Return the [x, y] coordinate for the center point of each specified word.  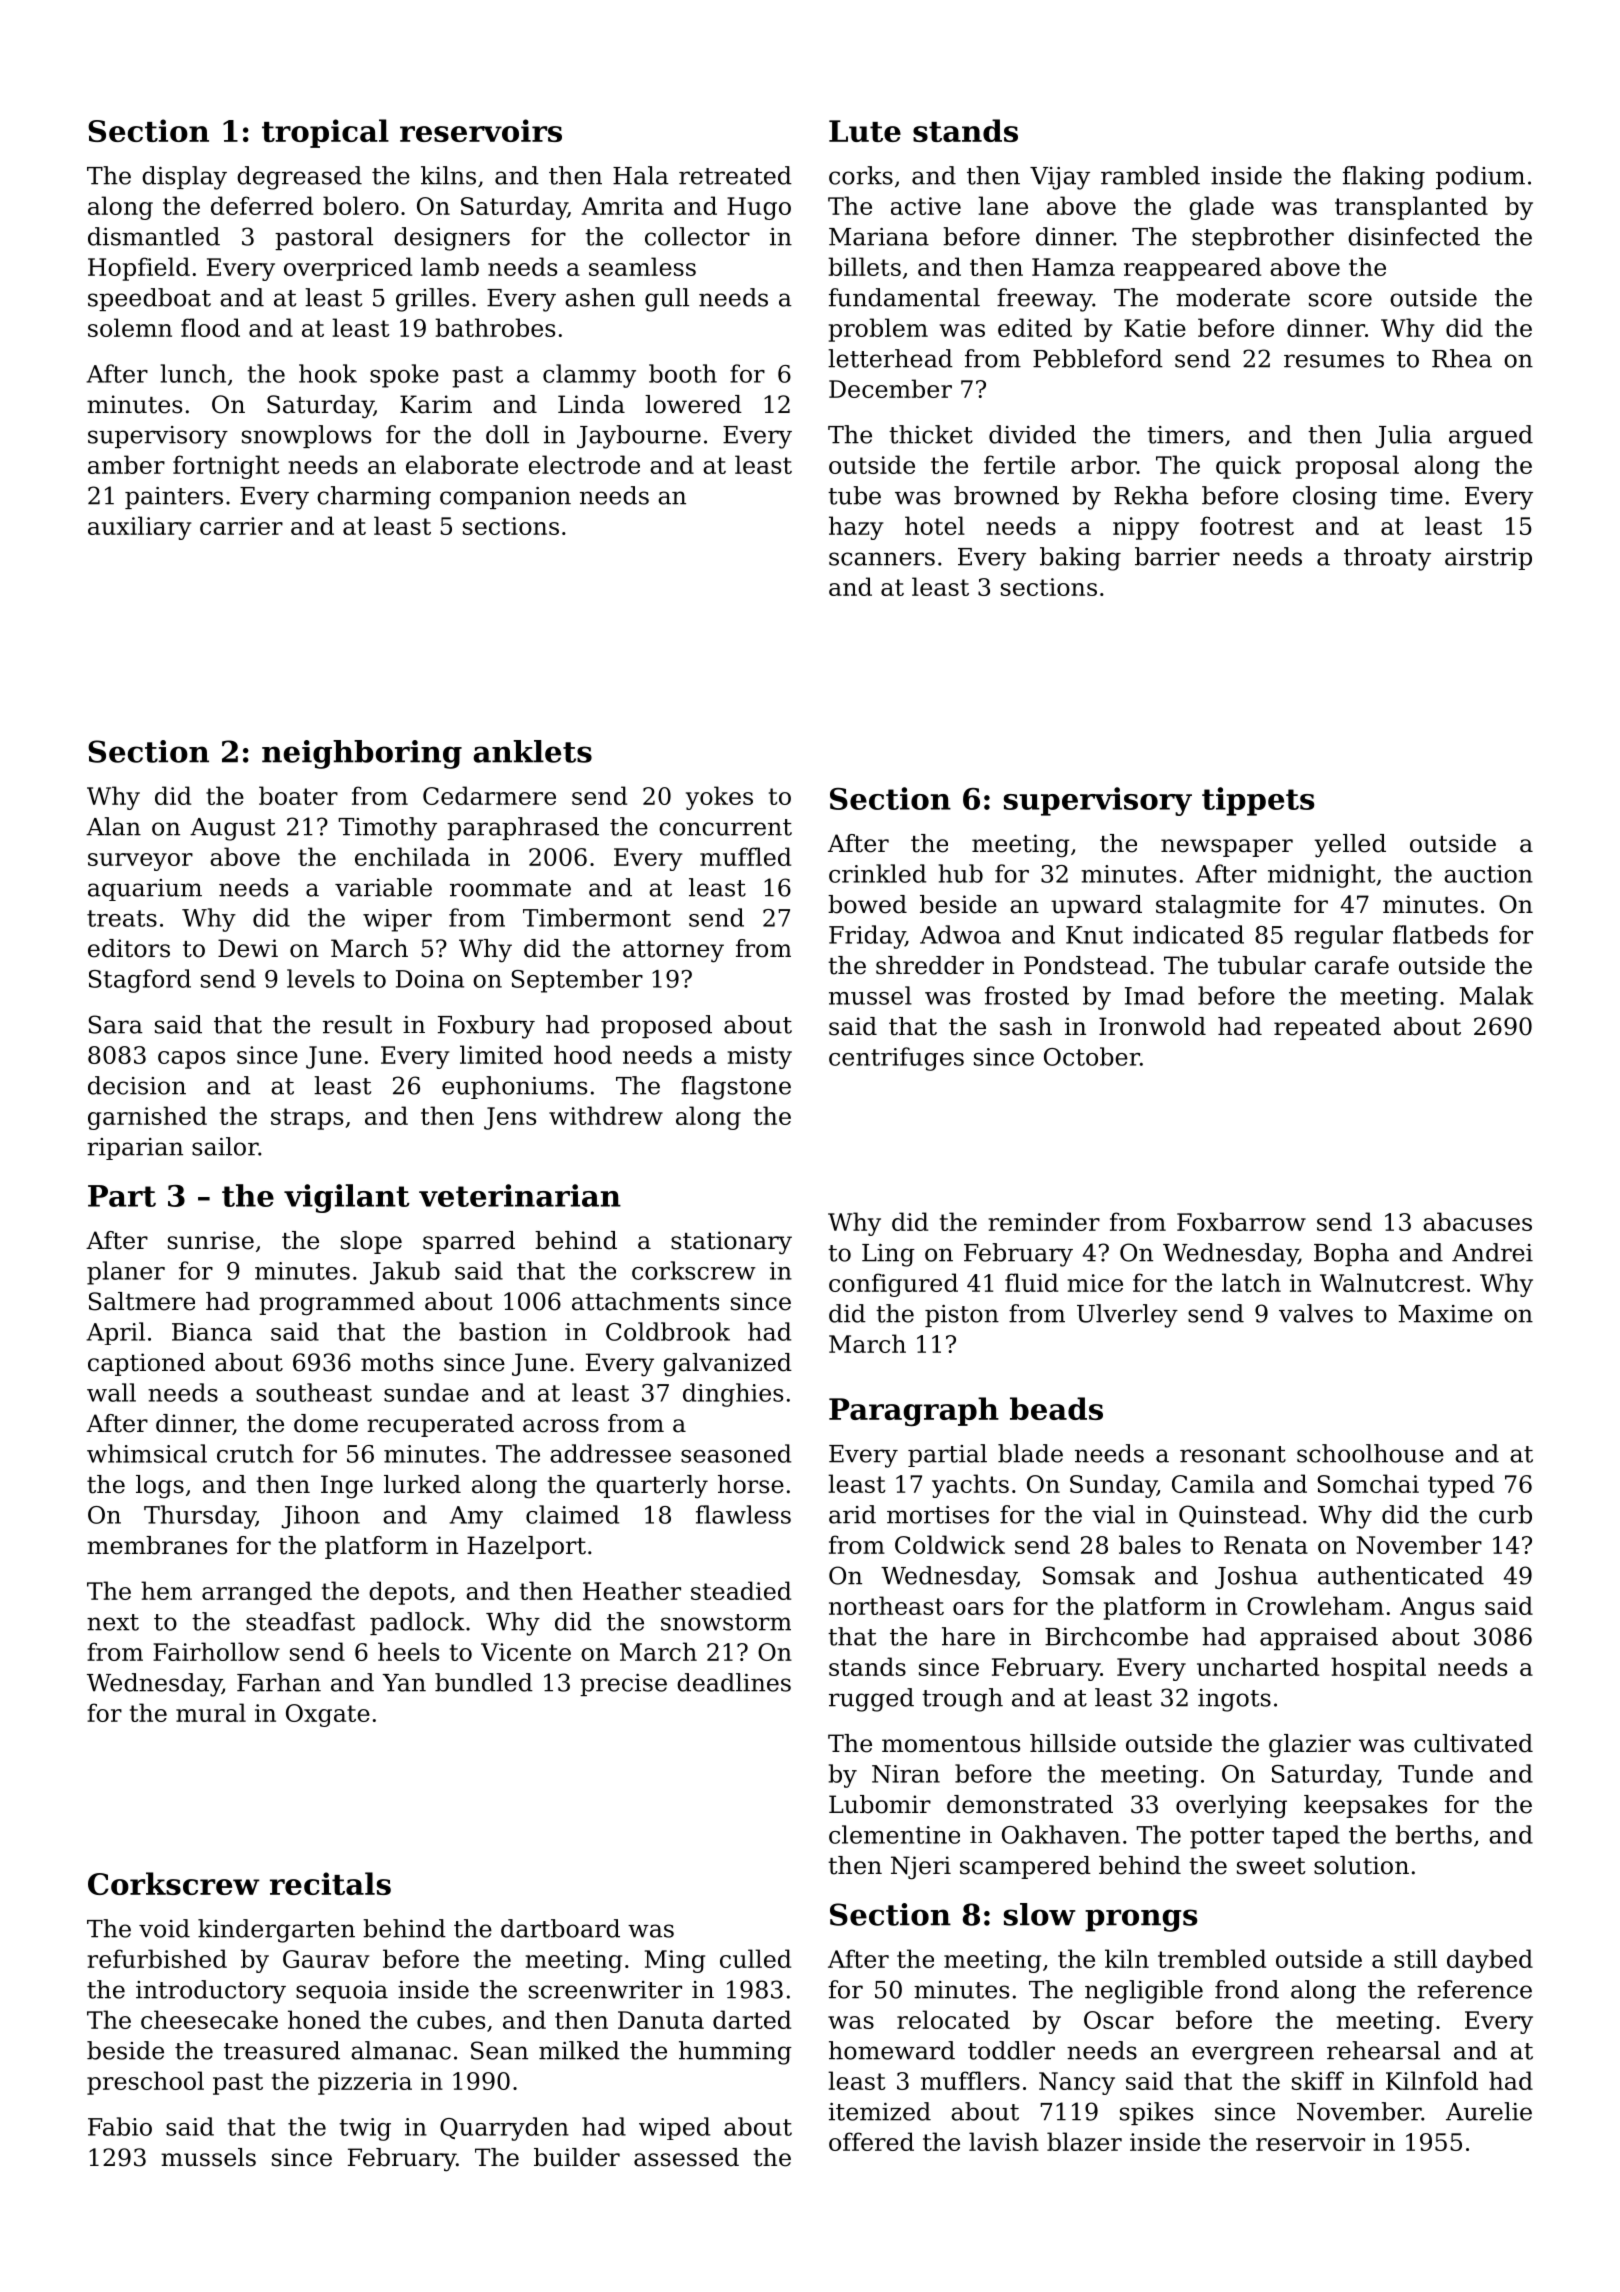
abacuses [1477, 1221]
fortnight [226, 467]
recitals [330, 1883]
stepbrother [1263, 238]
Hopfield [139, 269]
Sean [499, 2050]
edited [1035, 327]
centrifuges [896, 1059]
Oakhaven [1061, 1834]
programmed [337, 1304]
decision [137, 1085]
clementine [894, 1834]
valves [1316, 1313]
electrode [584, 464]
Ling [888, 1255]
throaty [1387, 559]
